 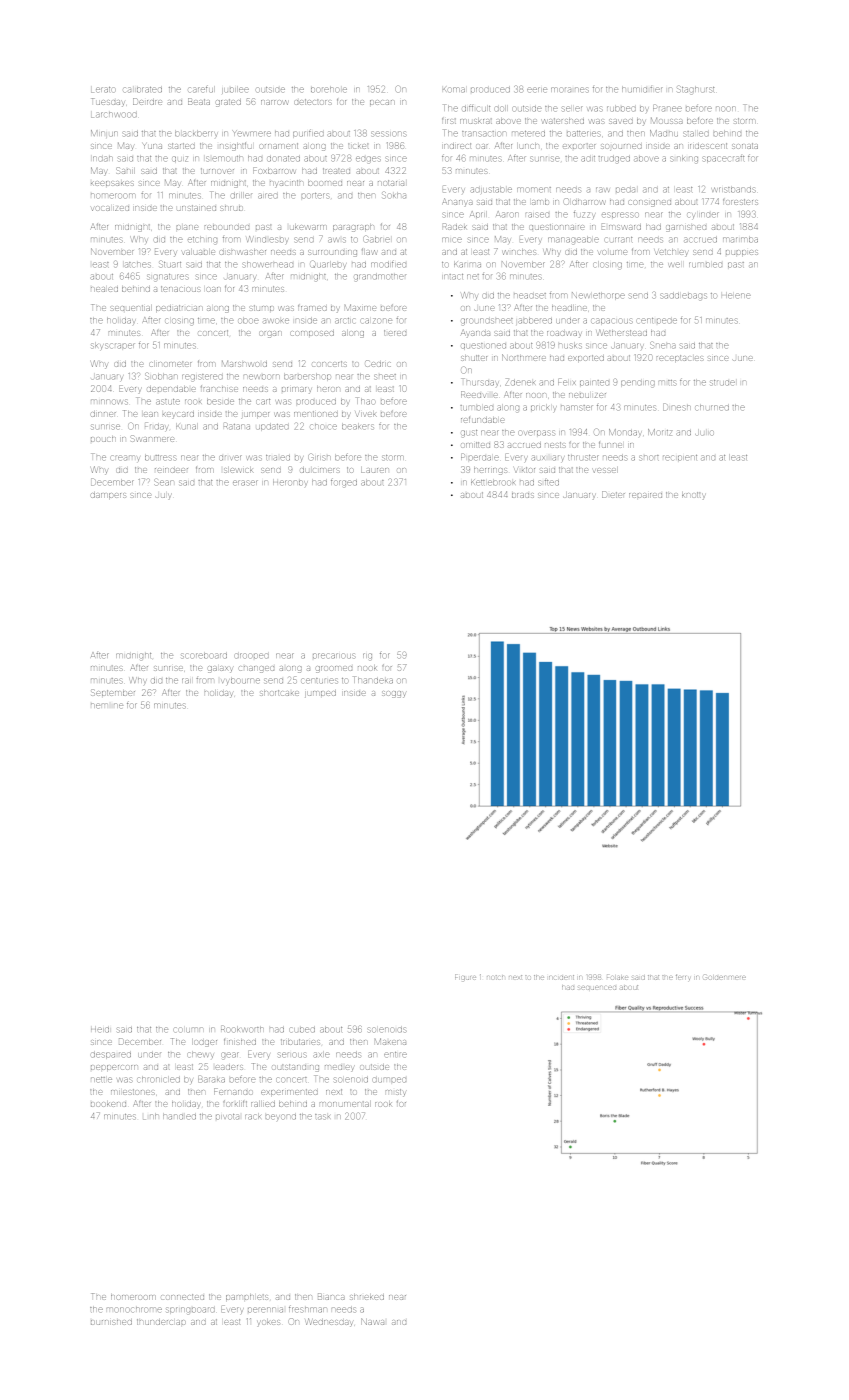 What do you see at coordinates (325, 183) in the screenshot?
I see `boomed` at bounding box center [325, 183].
